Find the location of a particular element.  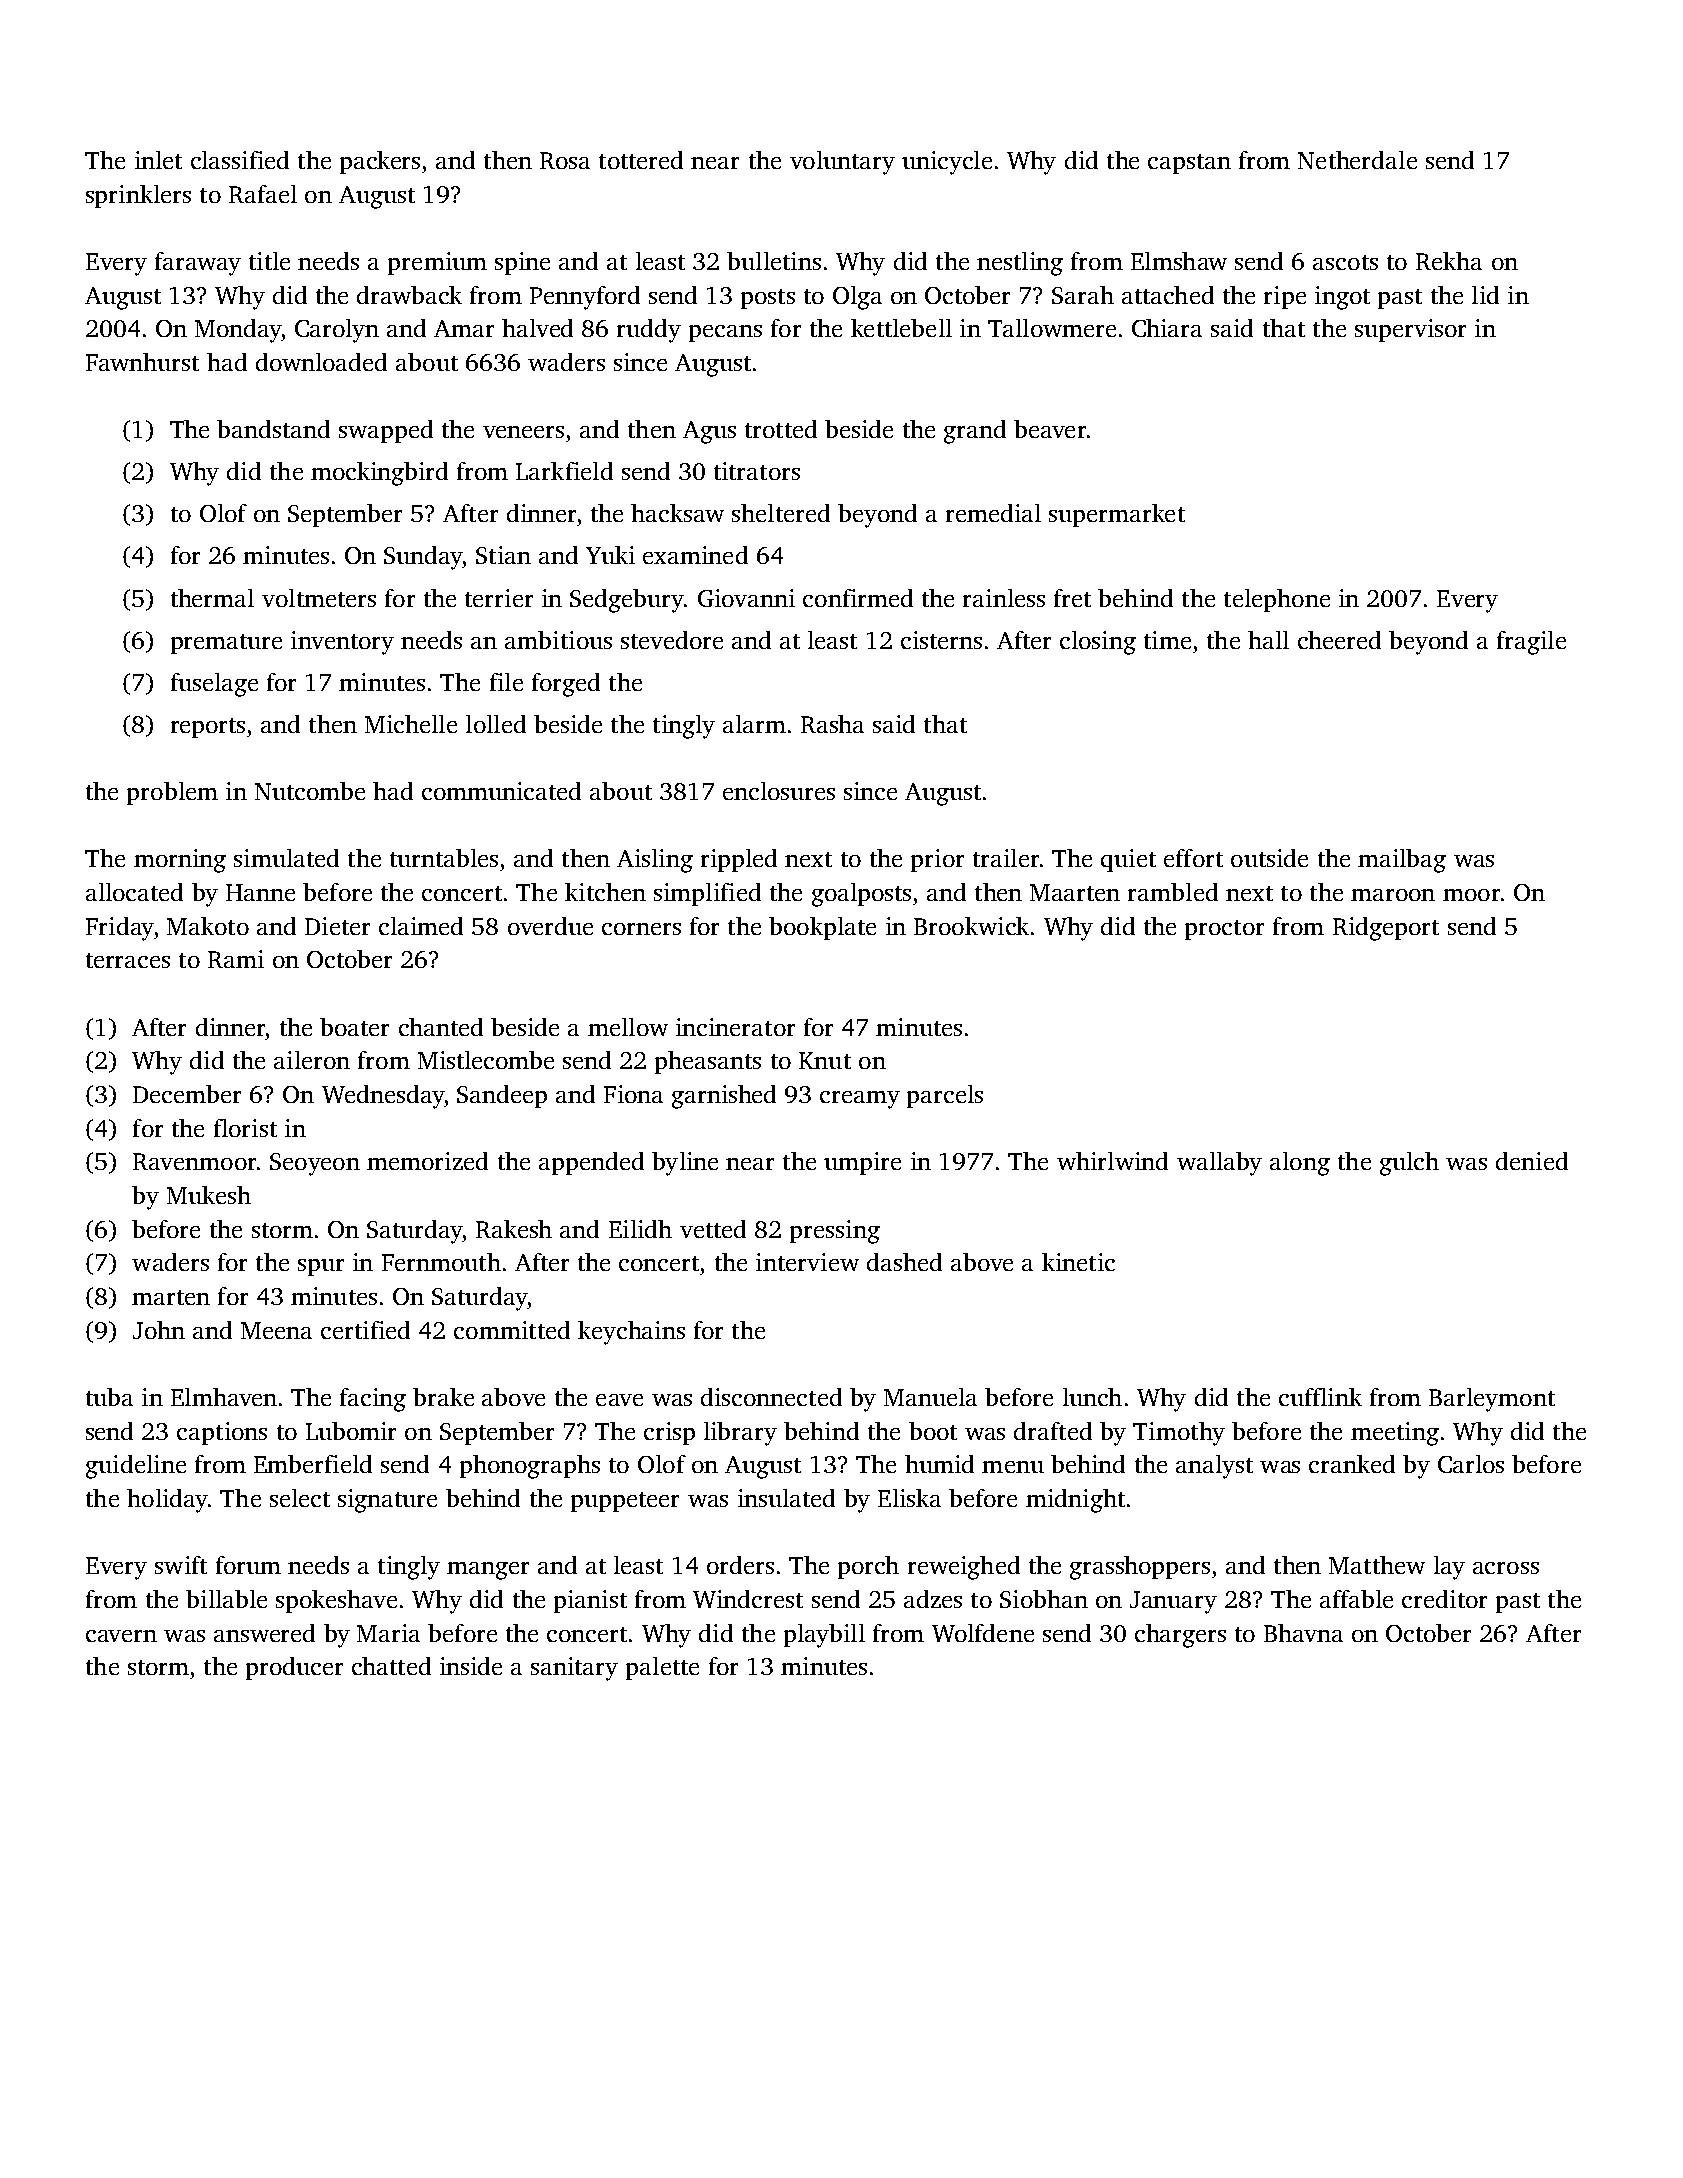

Netherdale is located at coordinates (1357, 160).
